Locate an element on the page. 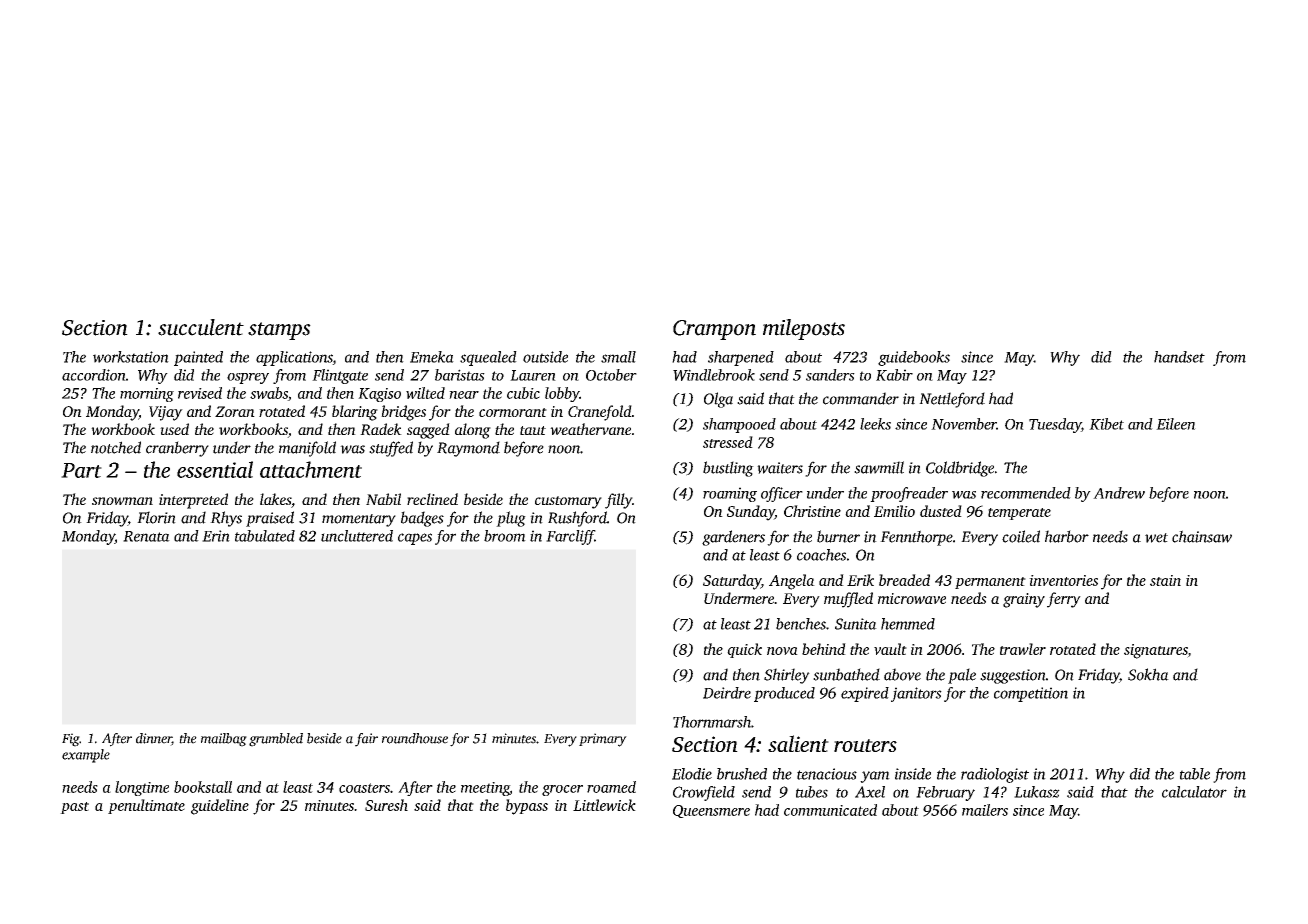  Flintgate is located at coordinates (340, 376).
